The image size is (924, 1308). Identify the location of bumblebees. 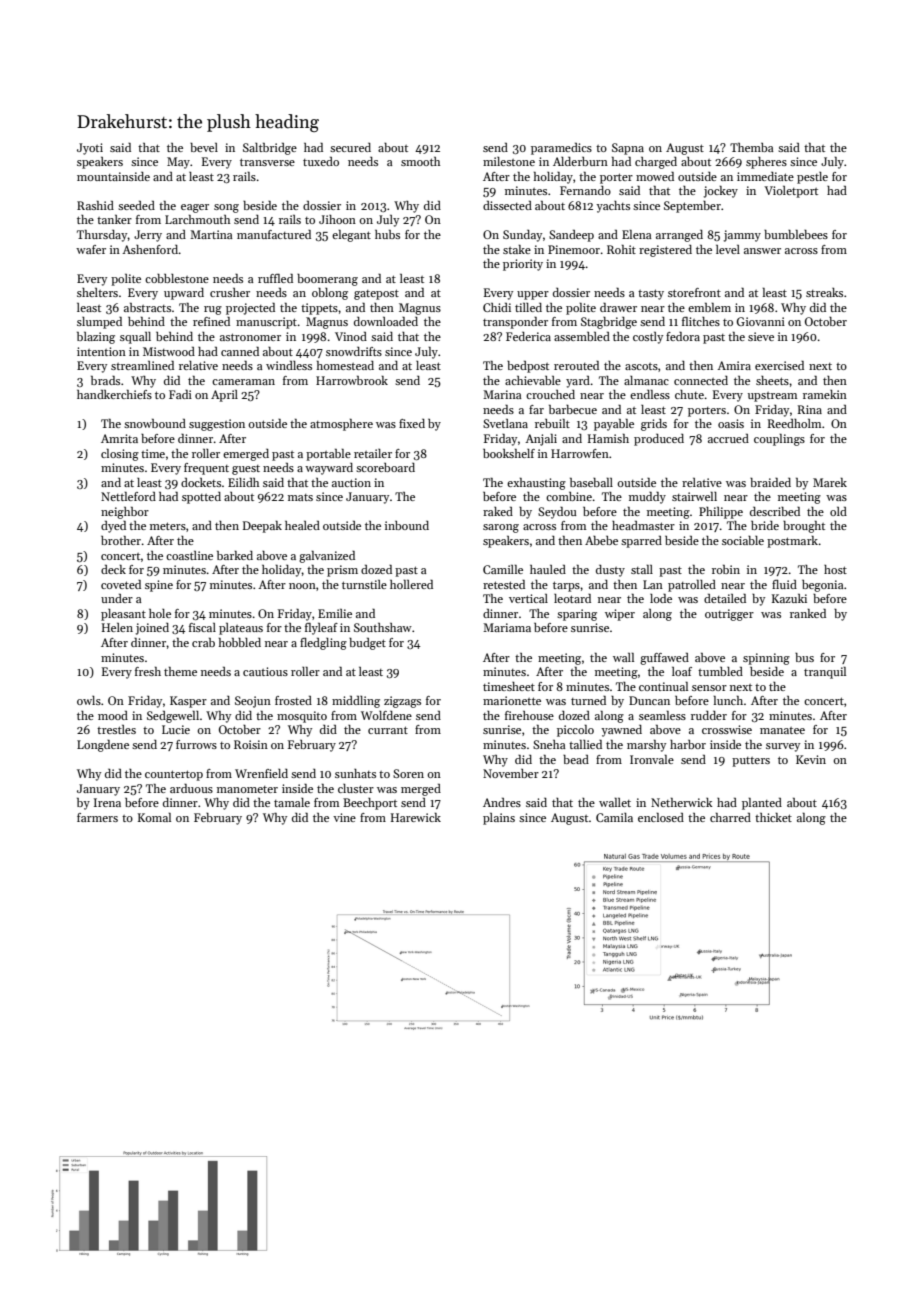
(796, 234).
